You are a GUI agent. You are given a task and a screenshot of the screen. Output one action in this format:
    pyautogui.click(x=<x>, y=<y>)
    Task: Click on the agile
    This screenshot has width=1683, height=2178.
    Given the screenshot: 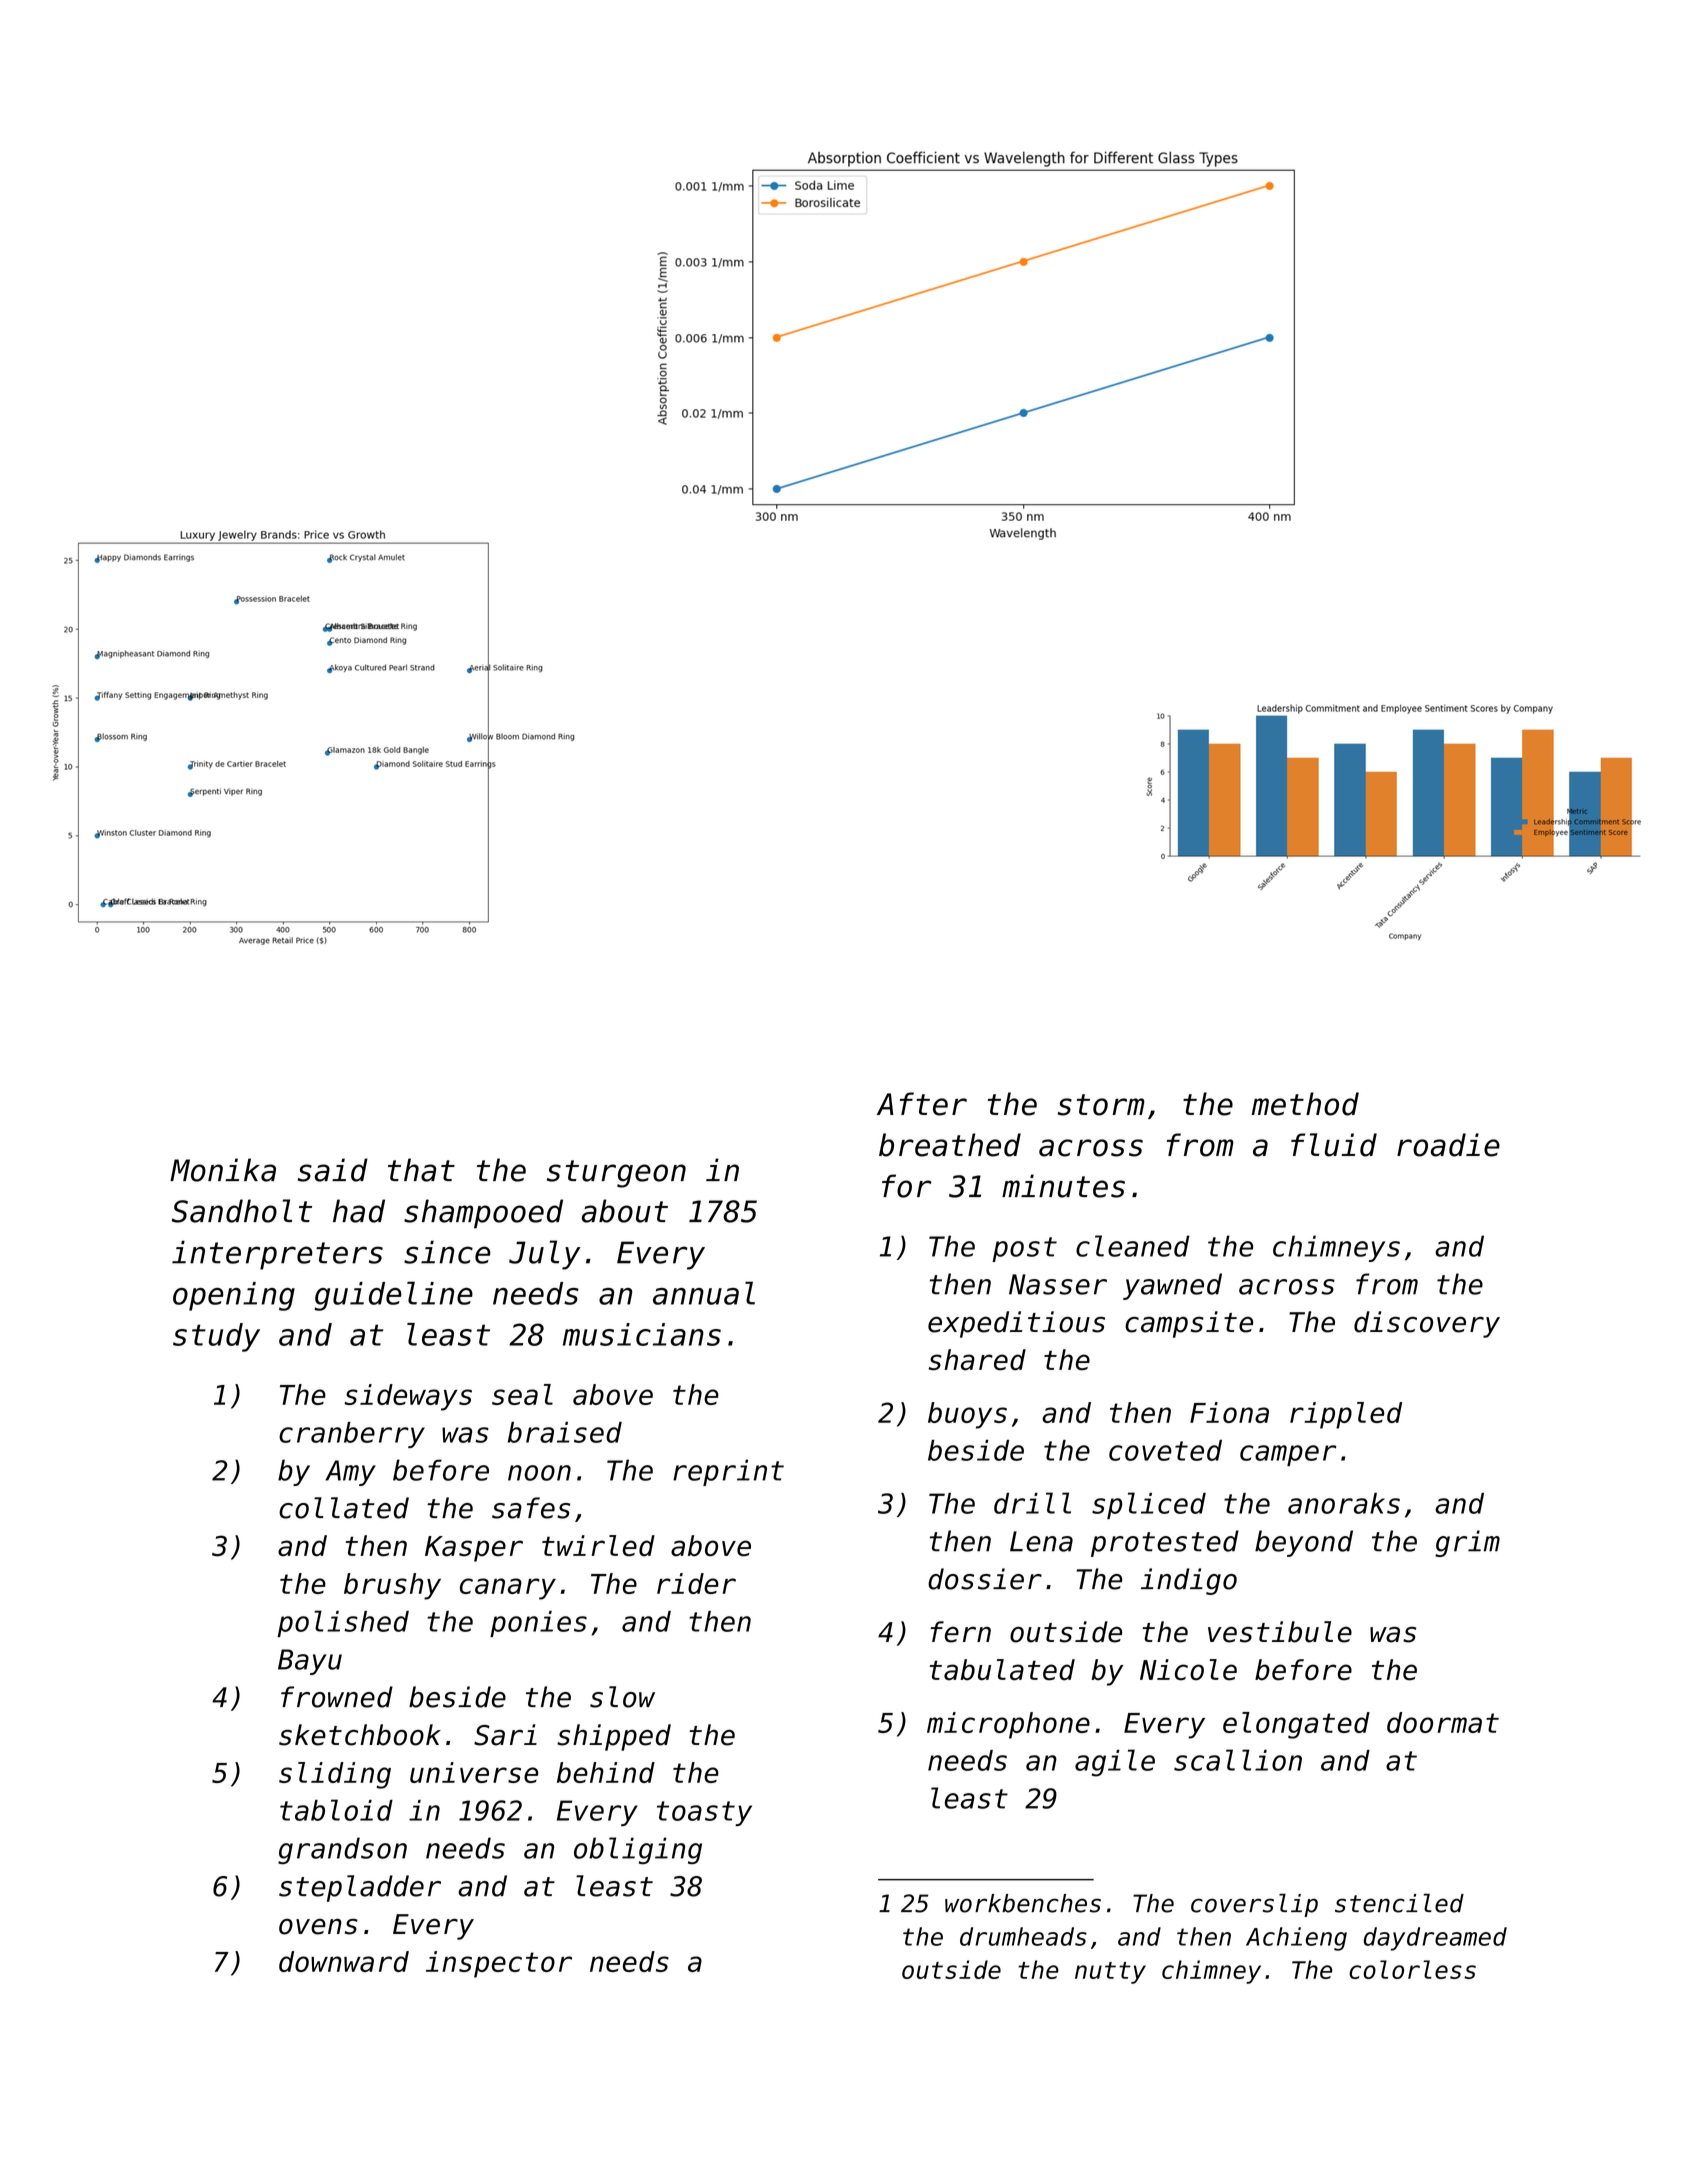 What is the action you would take?
    pyautogui.click(x=1115, y=1763)
